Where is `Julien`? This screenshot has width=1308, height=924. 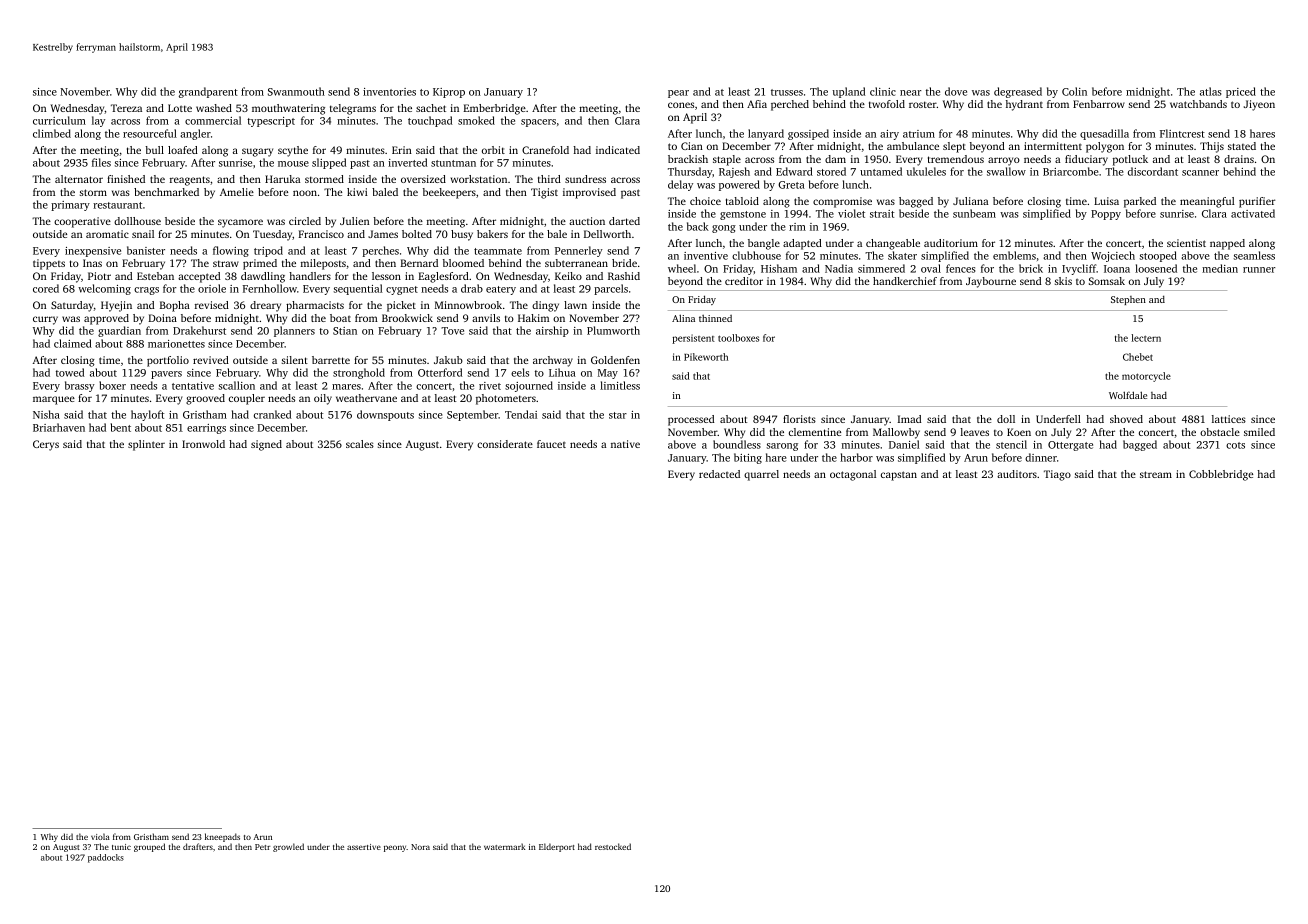 Julien is located at coordinates (354, 221).
